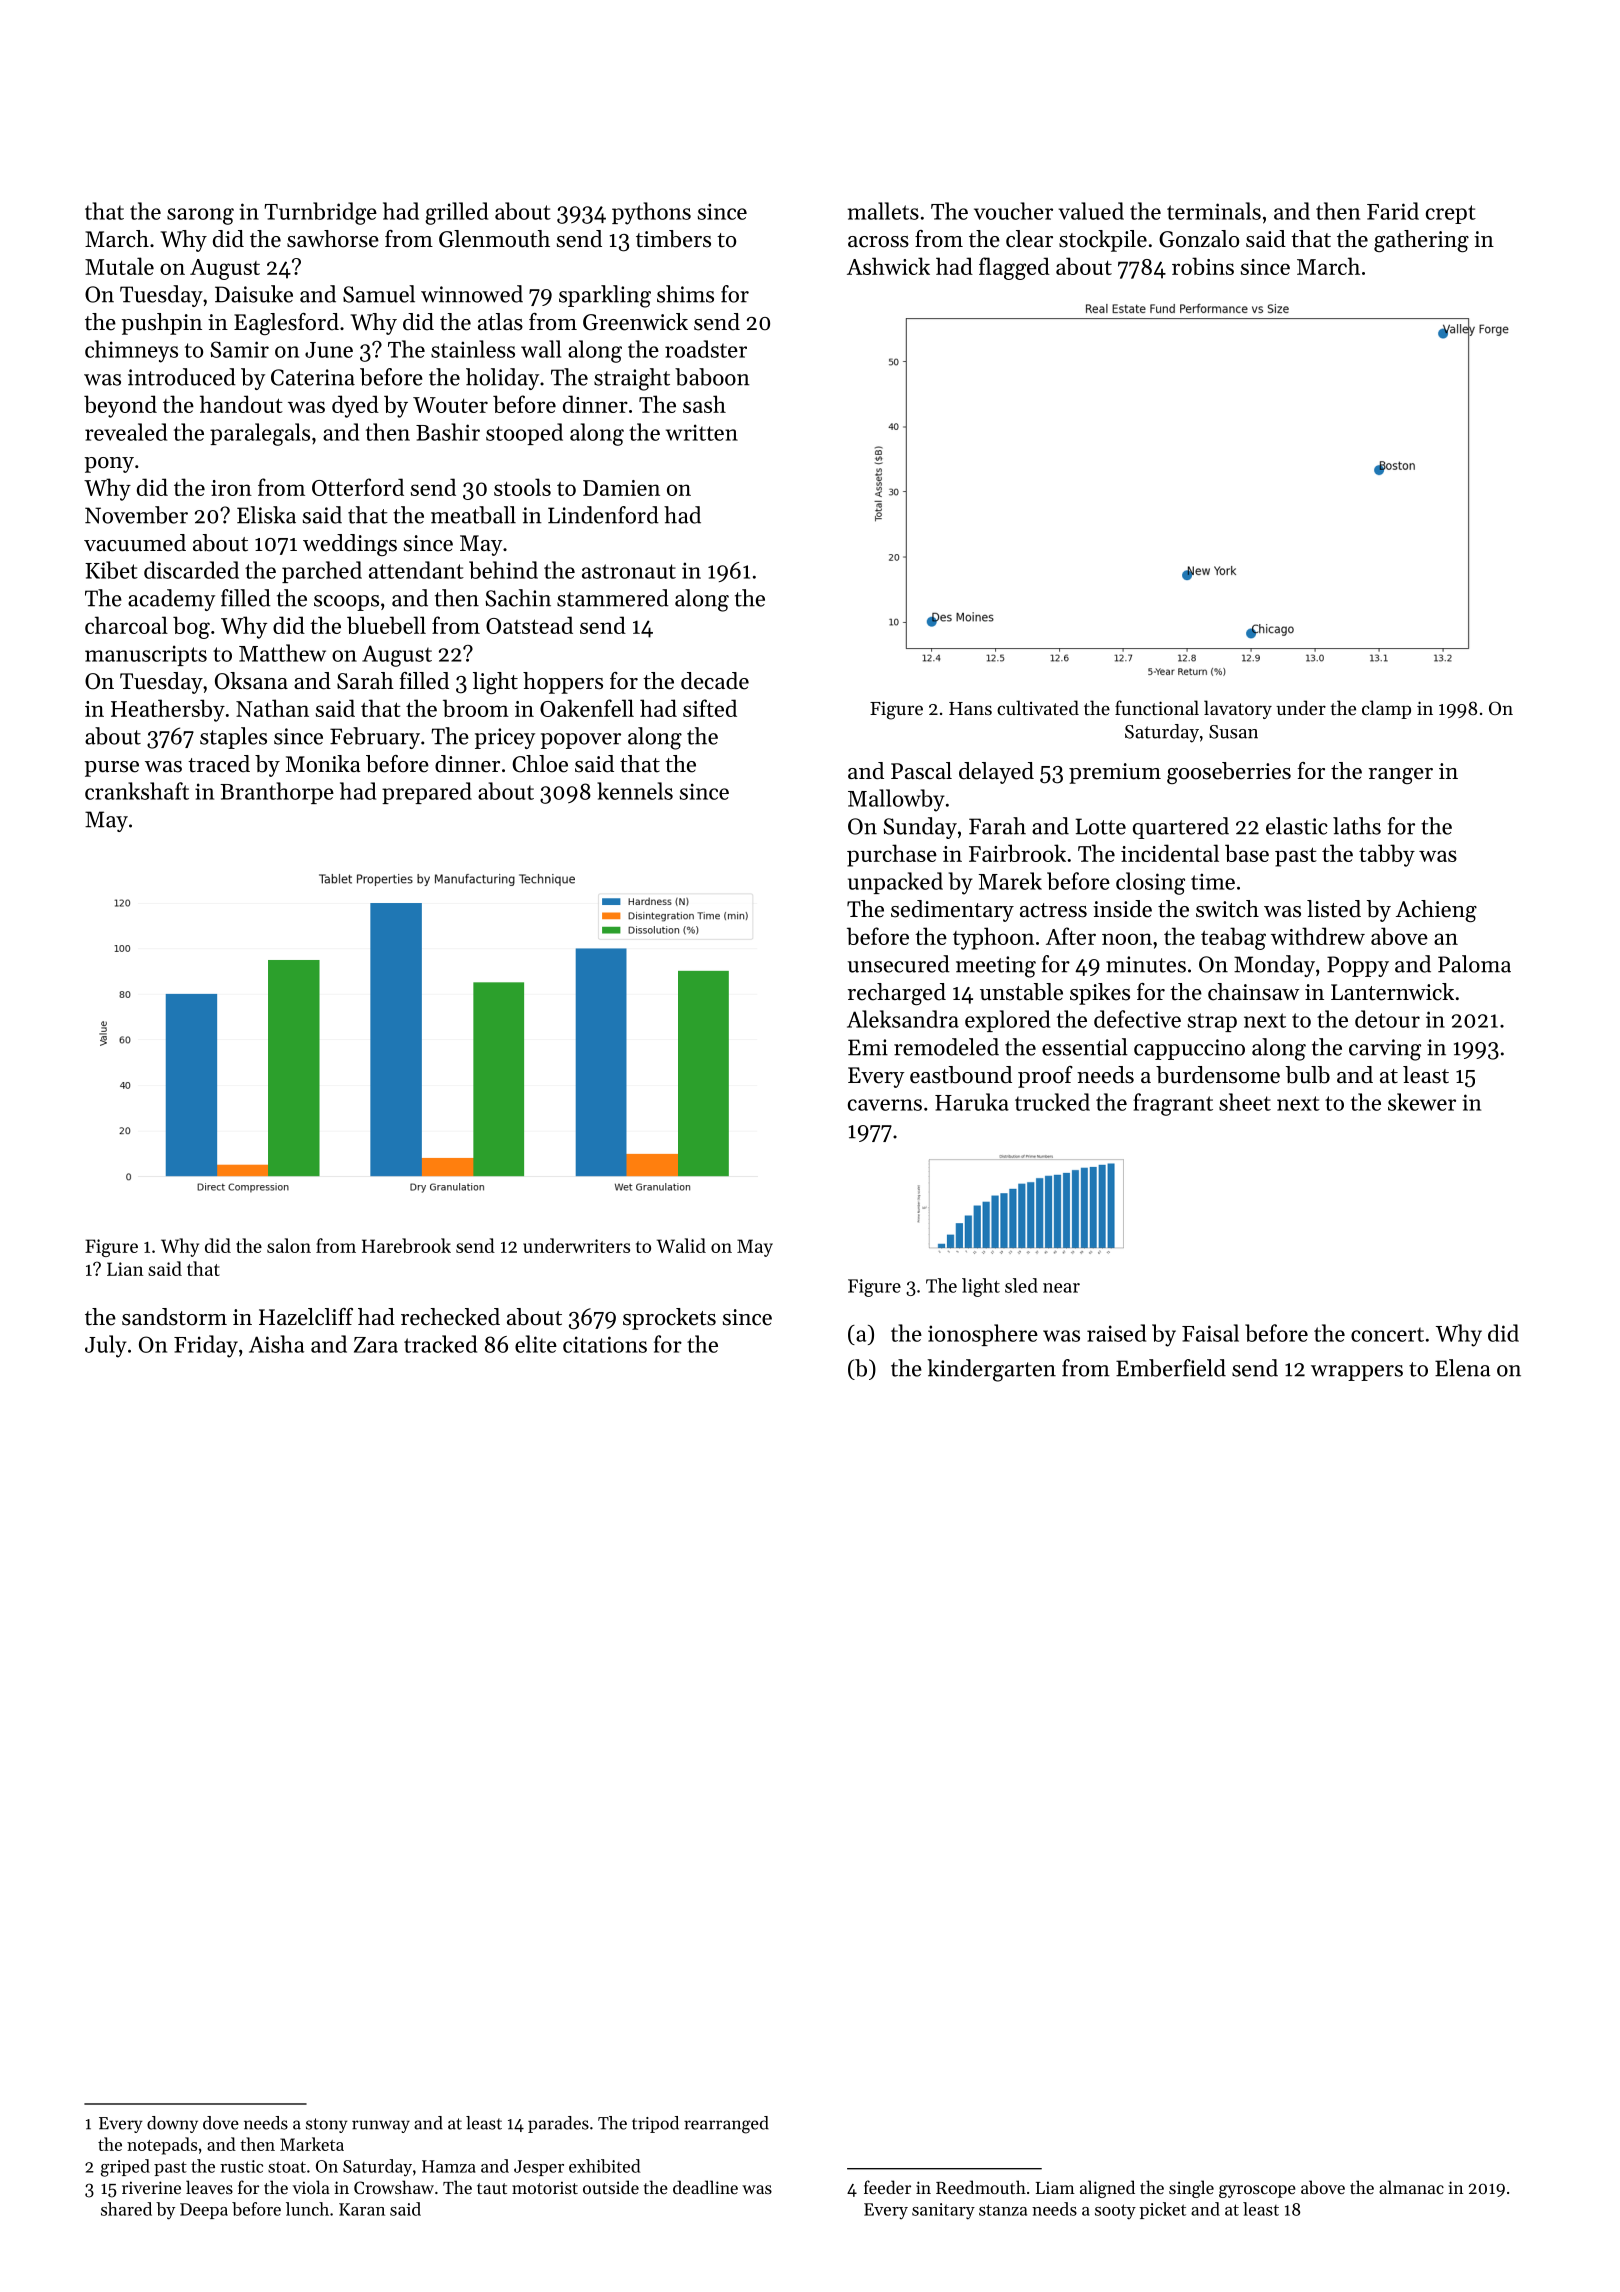 The height and width of the screenshot is (2292, 1620). I want to click on tabby, so click(1387, 855).
